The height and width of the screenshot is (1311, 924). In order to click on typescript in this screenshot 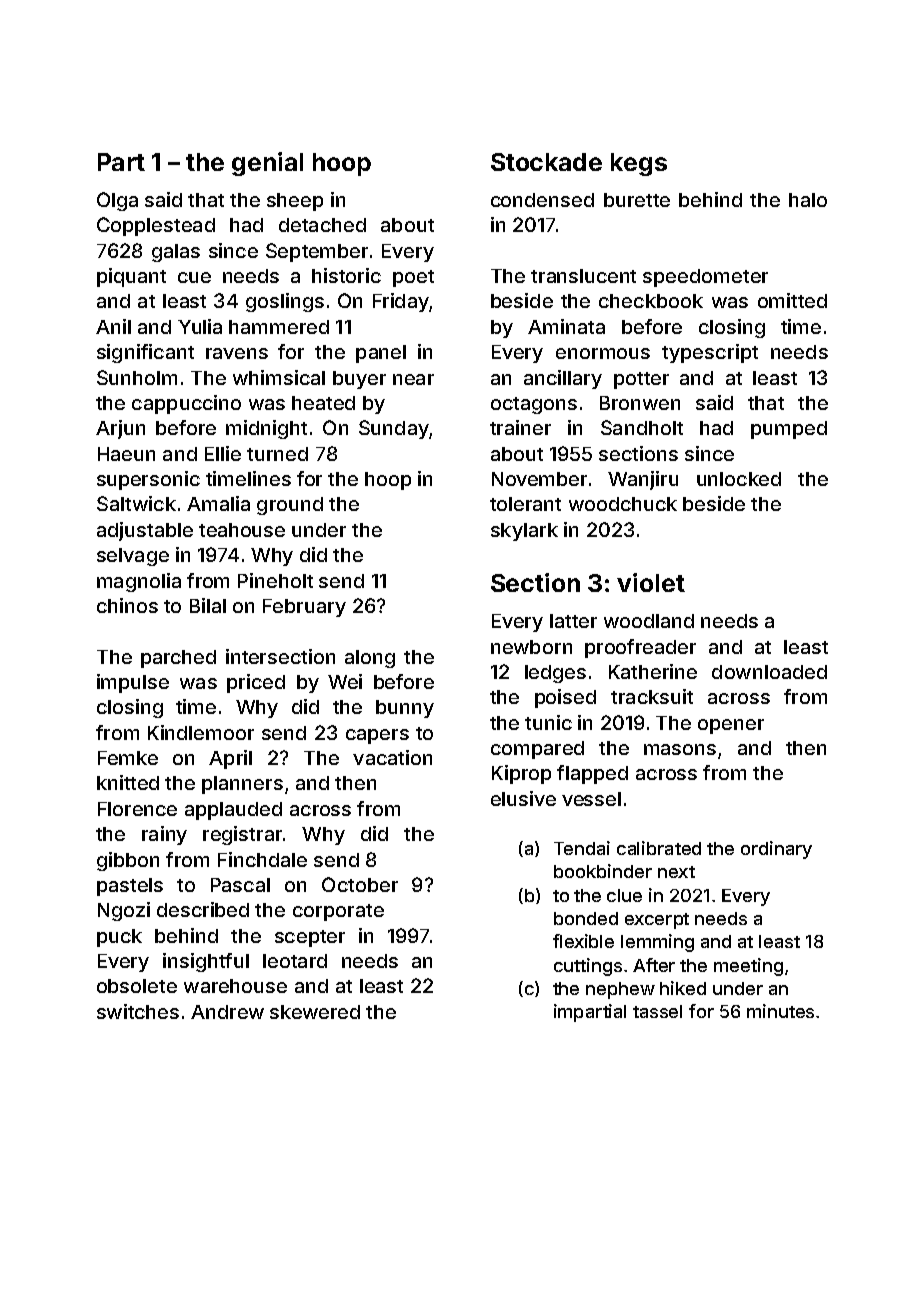, I will do `click(710, 353)`.
